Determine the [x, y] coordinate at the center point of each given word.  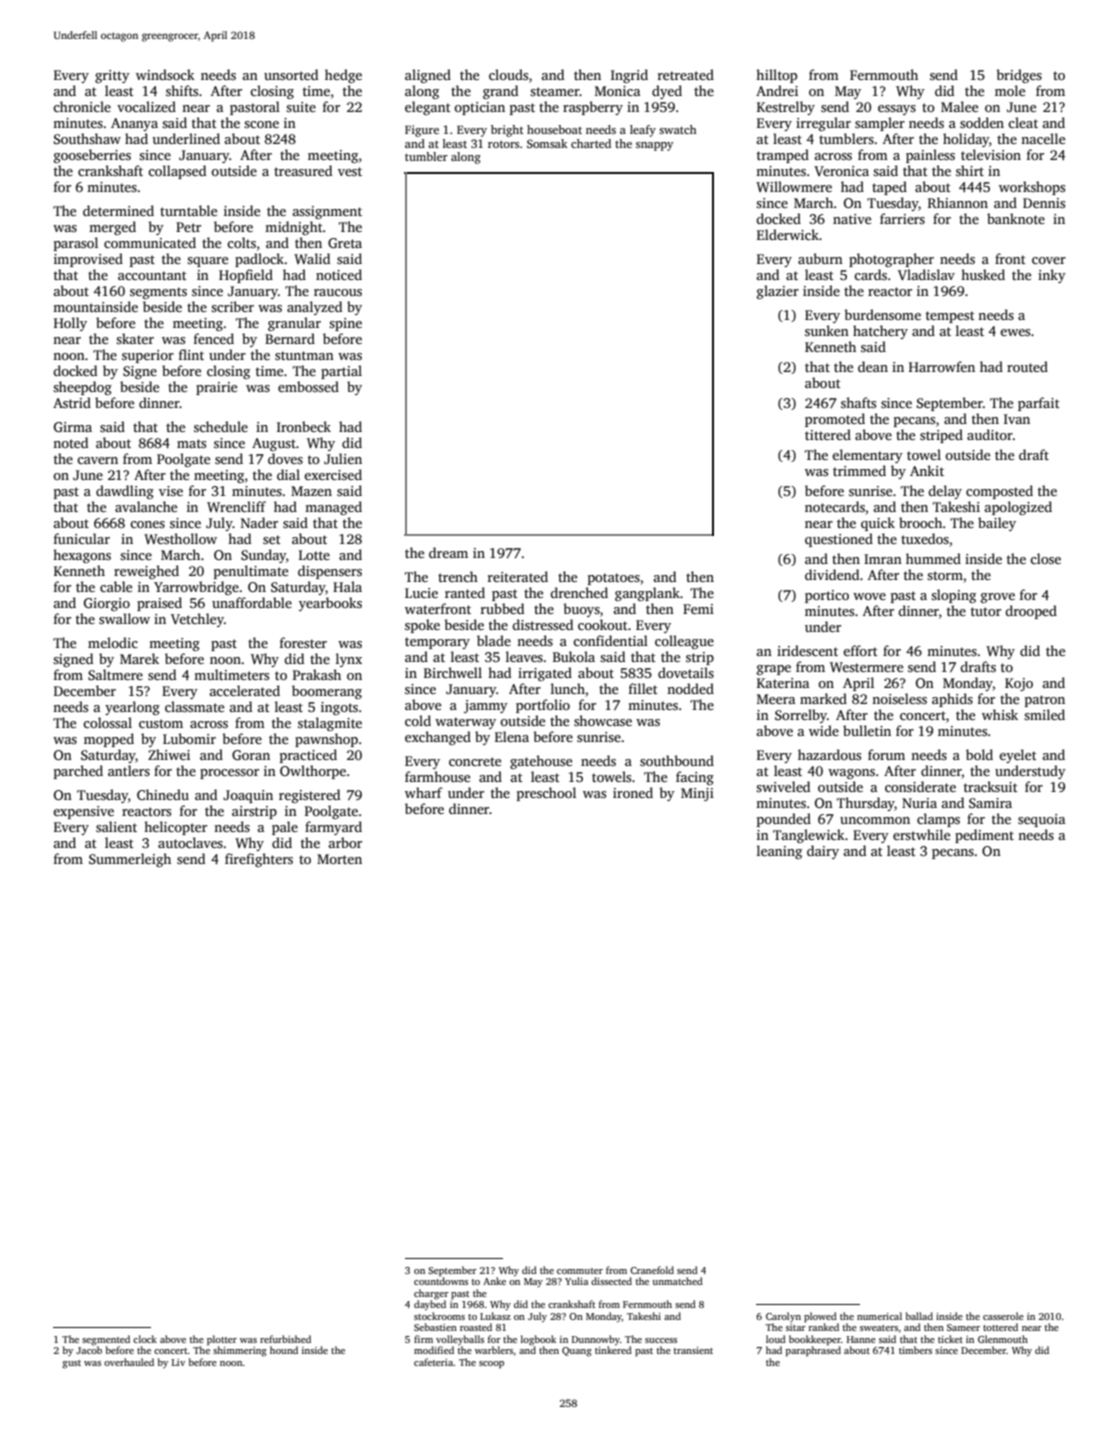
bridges [1019, 76]
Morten [339, 859]
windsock [165, 74]
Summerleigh [130, 860]
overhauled [129, 1362]
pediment [984, 836]
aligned [428, 76]
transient [693, 1350]
